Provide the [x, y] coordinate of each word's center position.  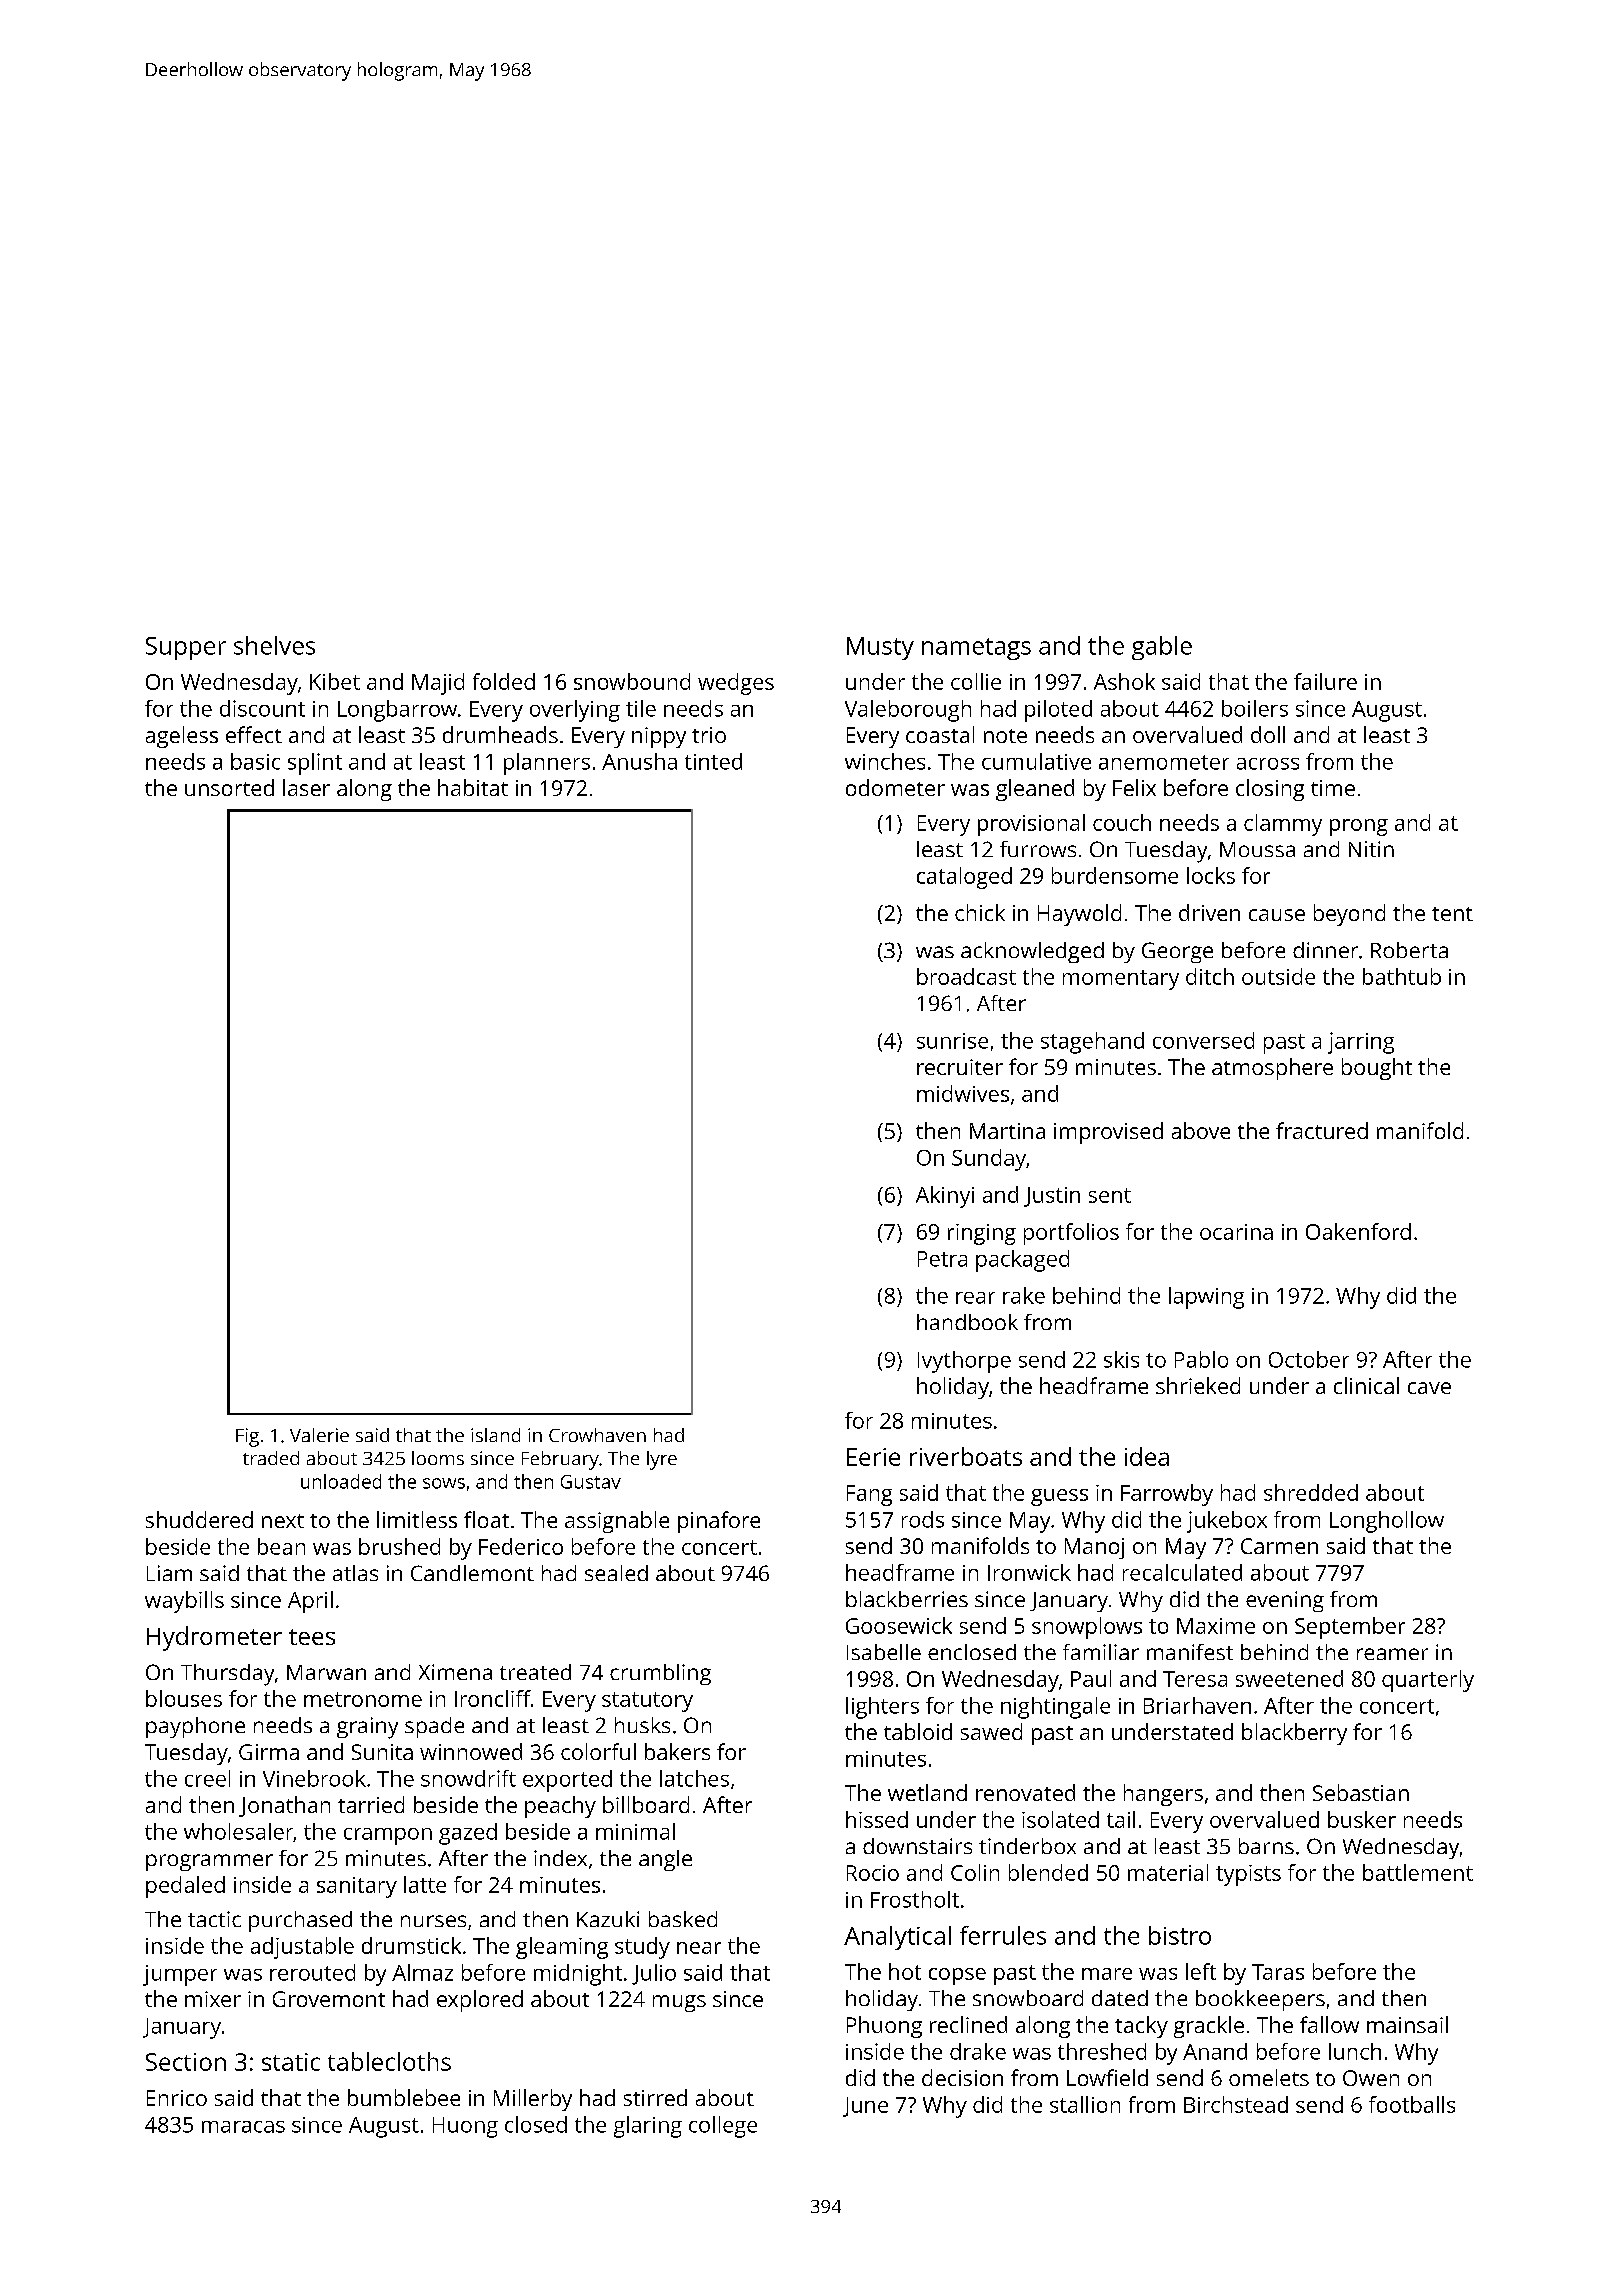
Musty [880, 648]
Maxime [1216, 1626]
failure [1325, 681]
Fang [869, 1495]
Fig [247, 1437]
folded [504, 681]
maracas [243, 2127]
